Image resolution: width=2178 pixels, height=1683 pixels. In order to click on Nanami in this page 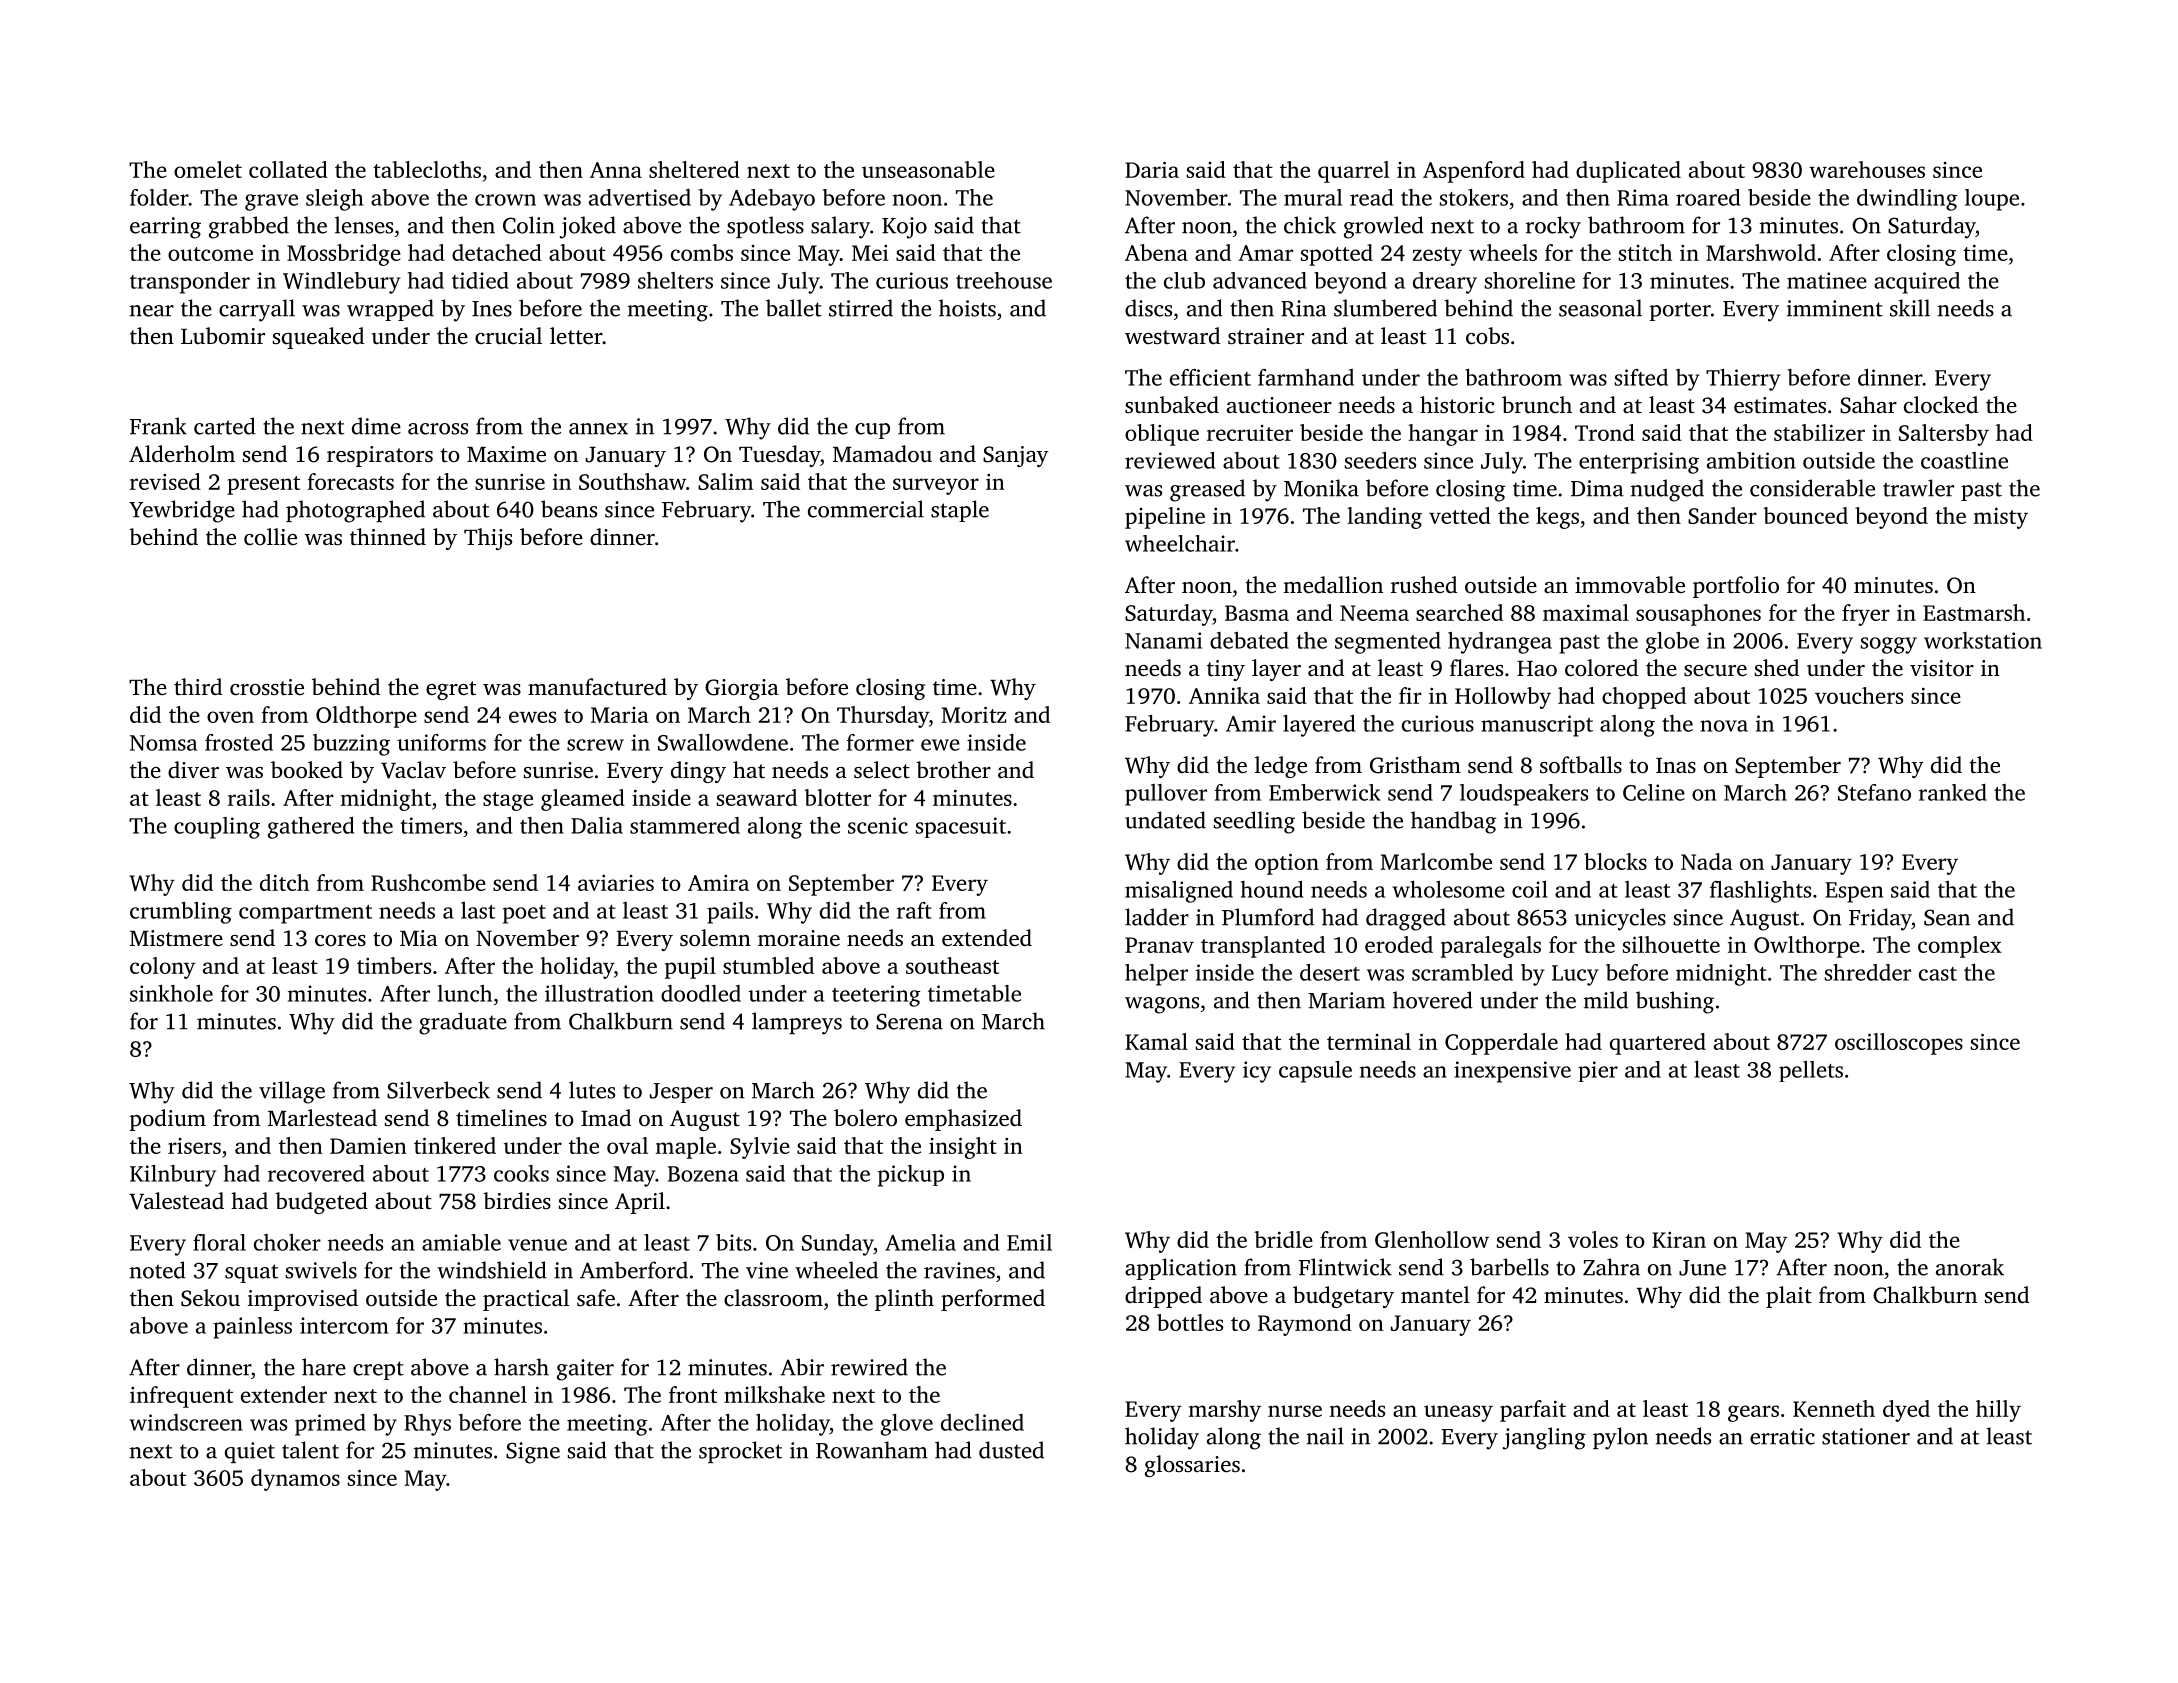, I will do `click(1163, 640)`.
